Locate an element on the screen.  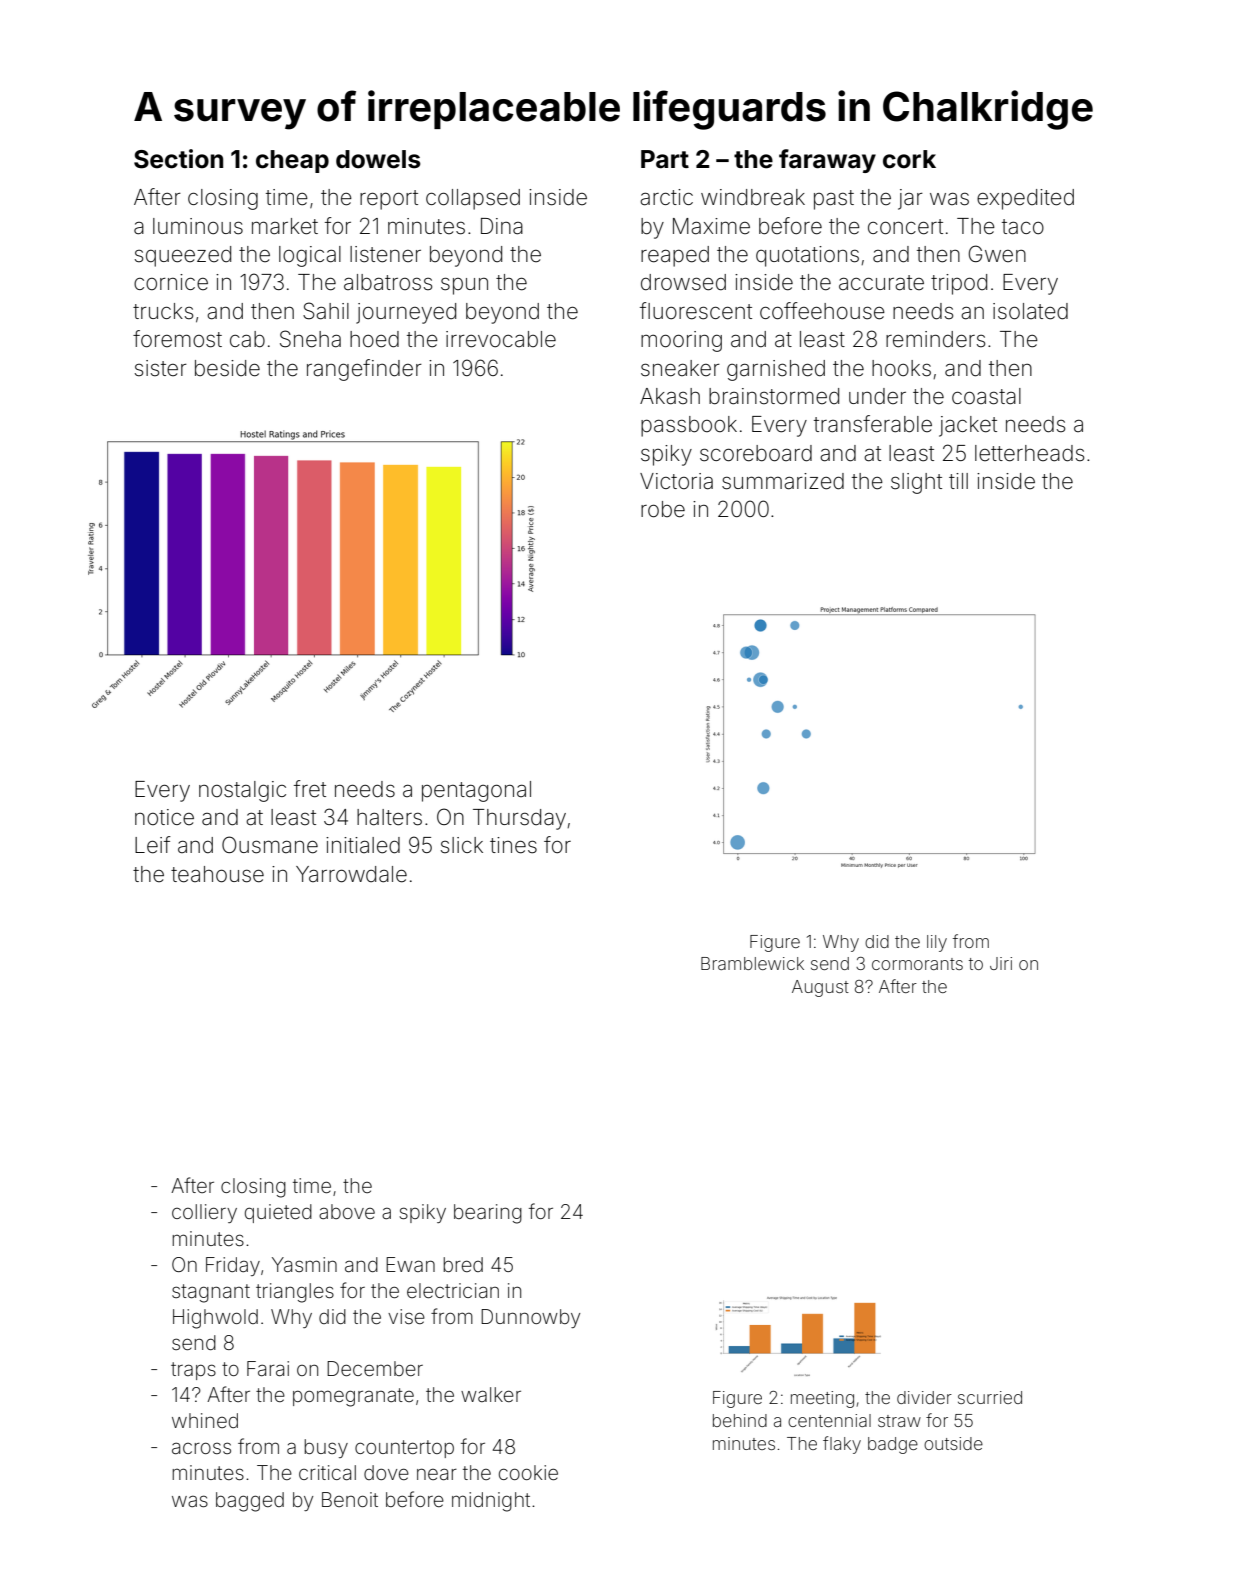
lily is located at coordinates (937, 943).
